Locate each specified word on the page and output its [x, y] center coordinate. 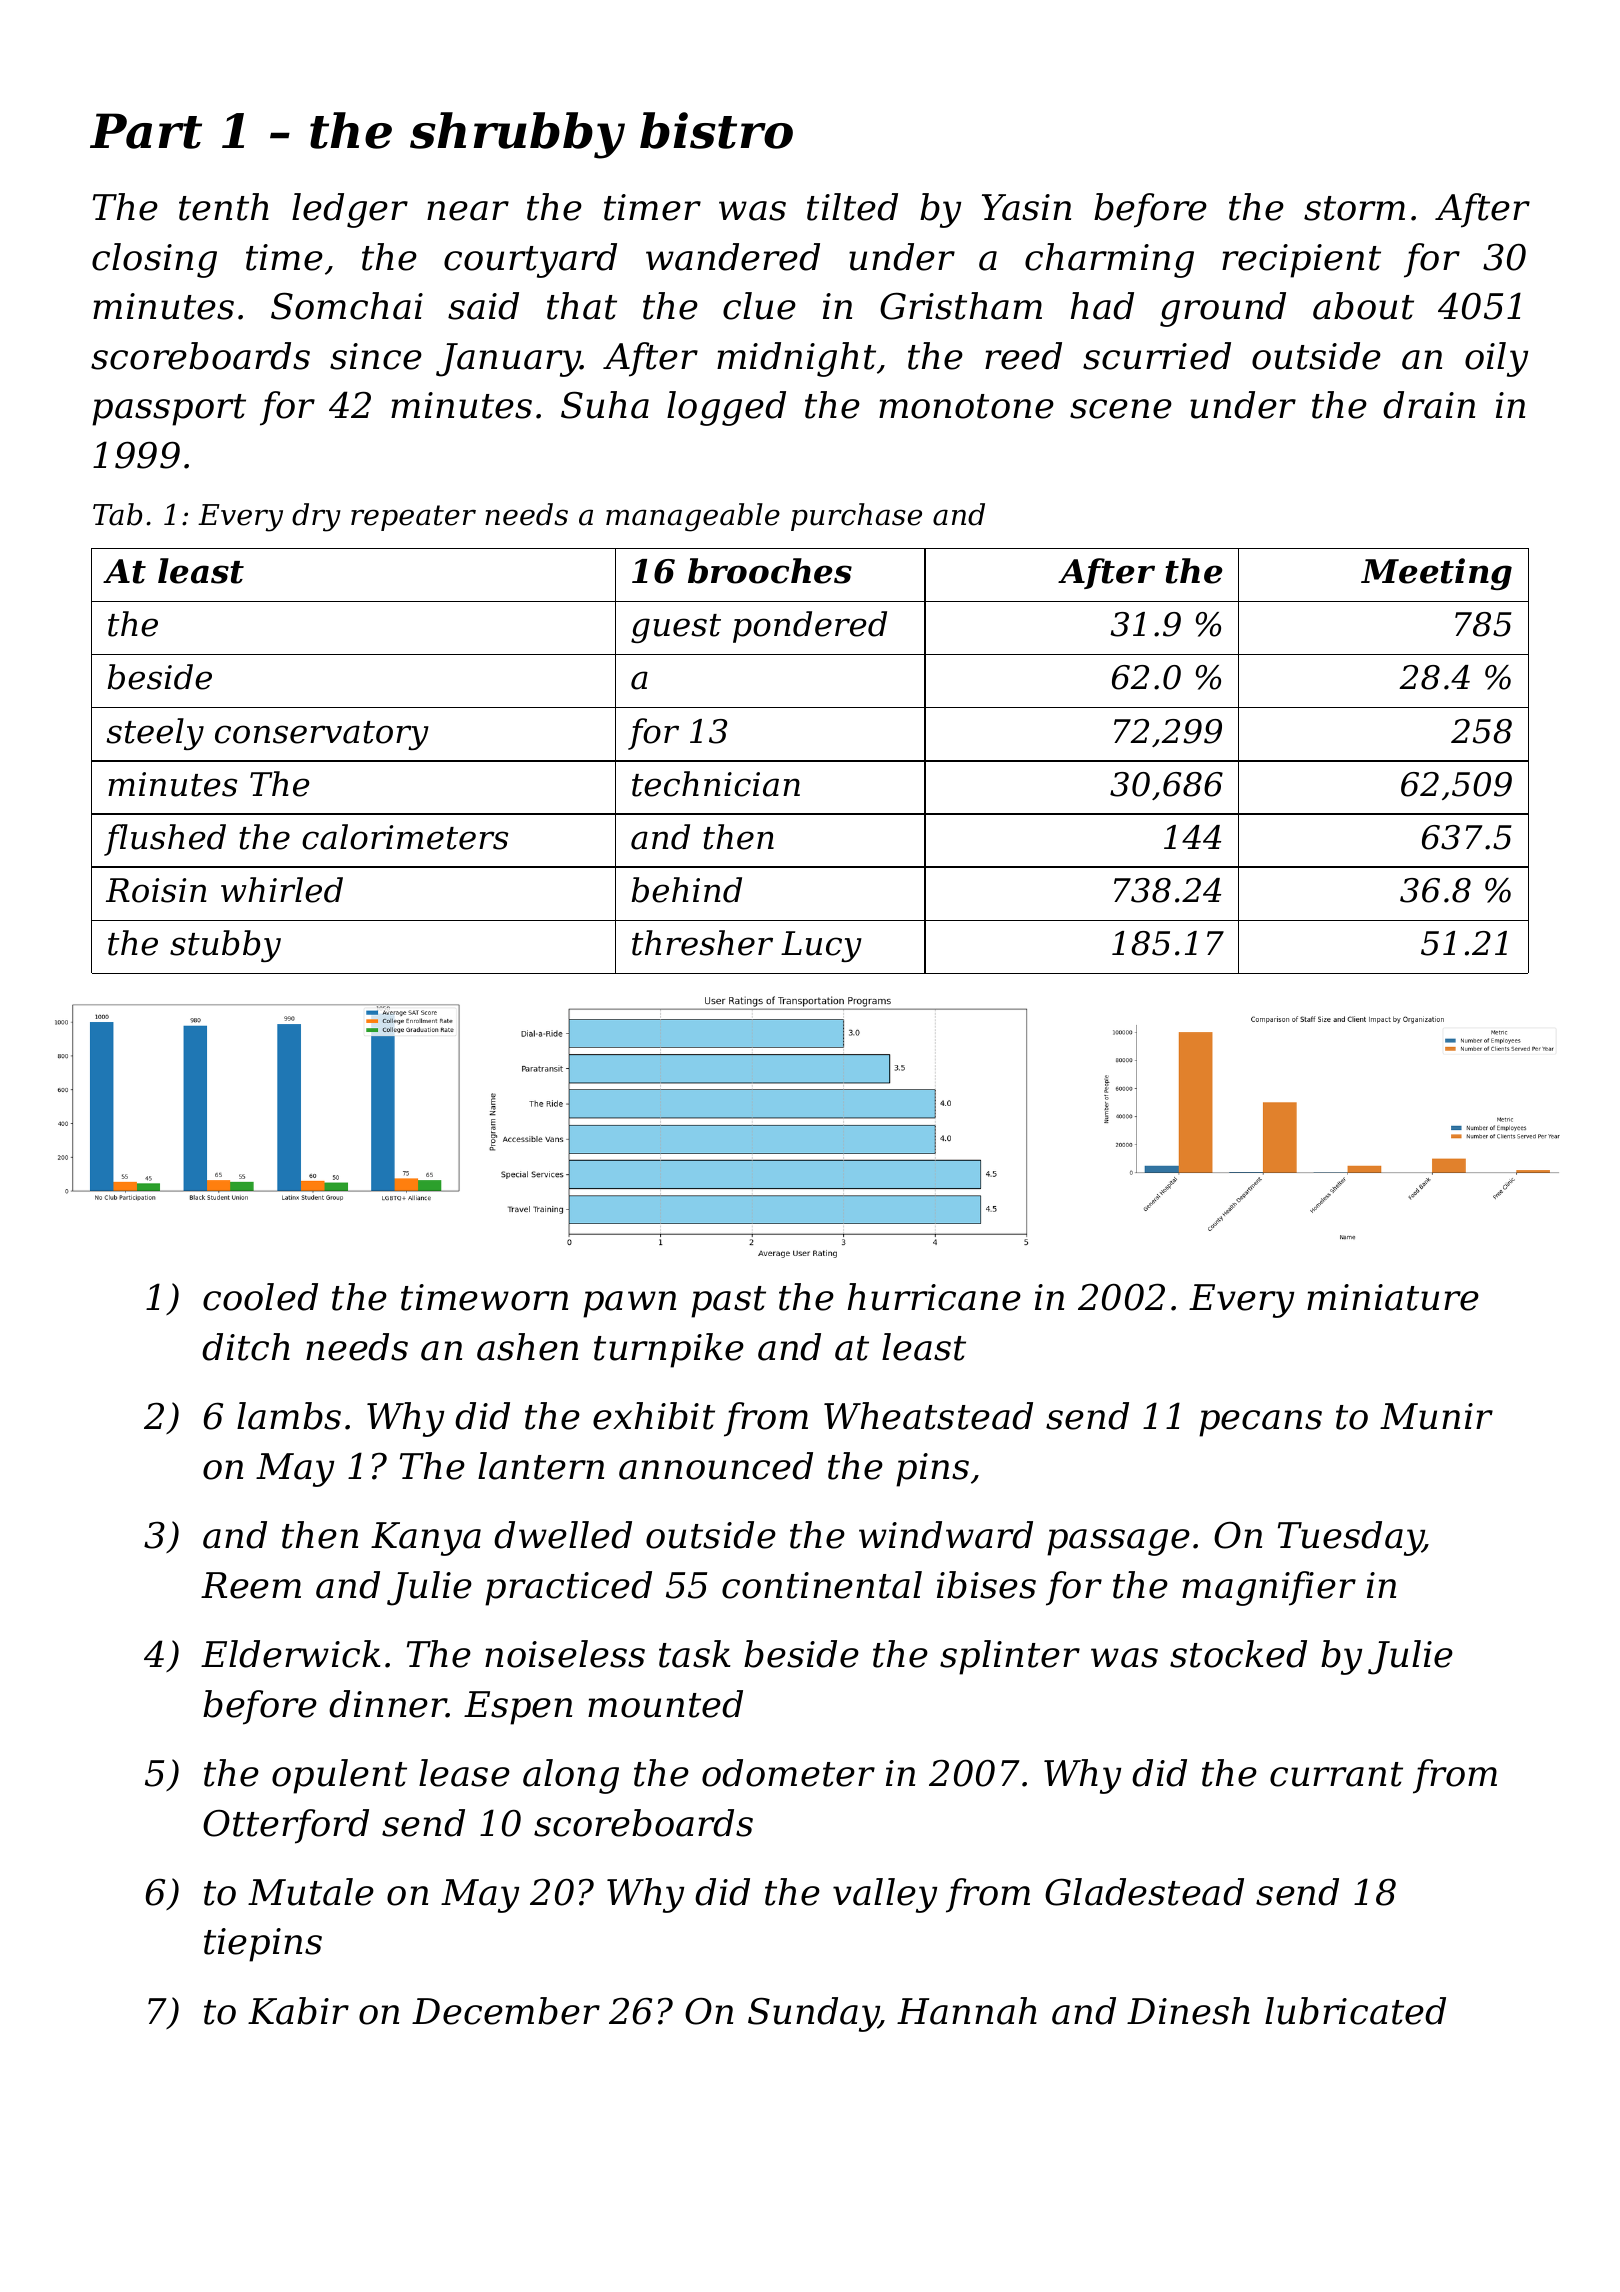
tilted [852, 207]
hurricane [934, 1297]
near [468, 211]
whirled [282, 890]
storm [1354, 208]
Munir [1436, 1416]
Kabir [298, 2011]
